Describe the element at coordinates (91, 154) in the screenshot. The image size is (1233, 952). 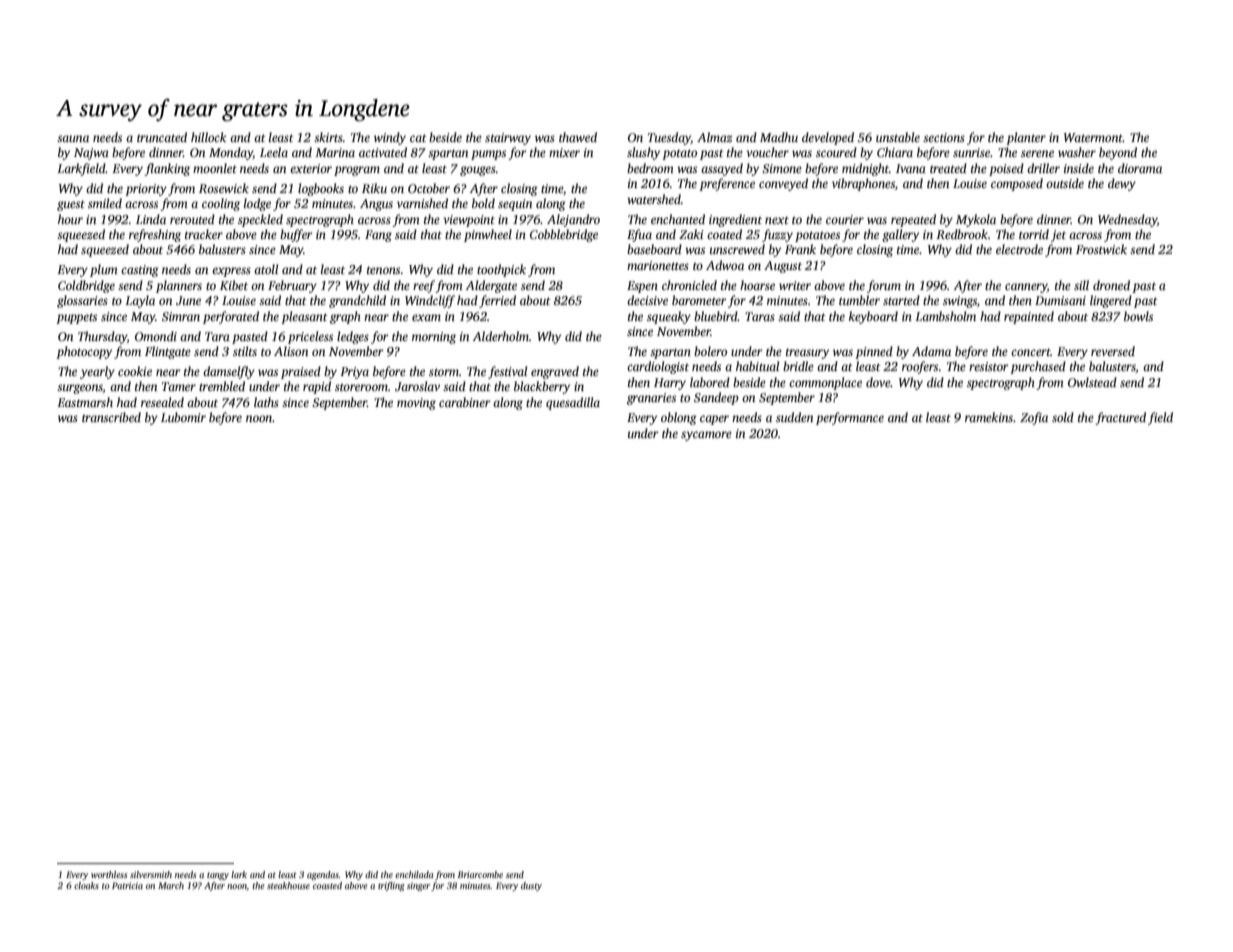
I see `Najwa` at that location.
